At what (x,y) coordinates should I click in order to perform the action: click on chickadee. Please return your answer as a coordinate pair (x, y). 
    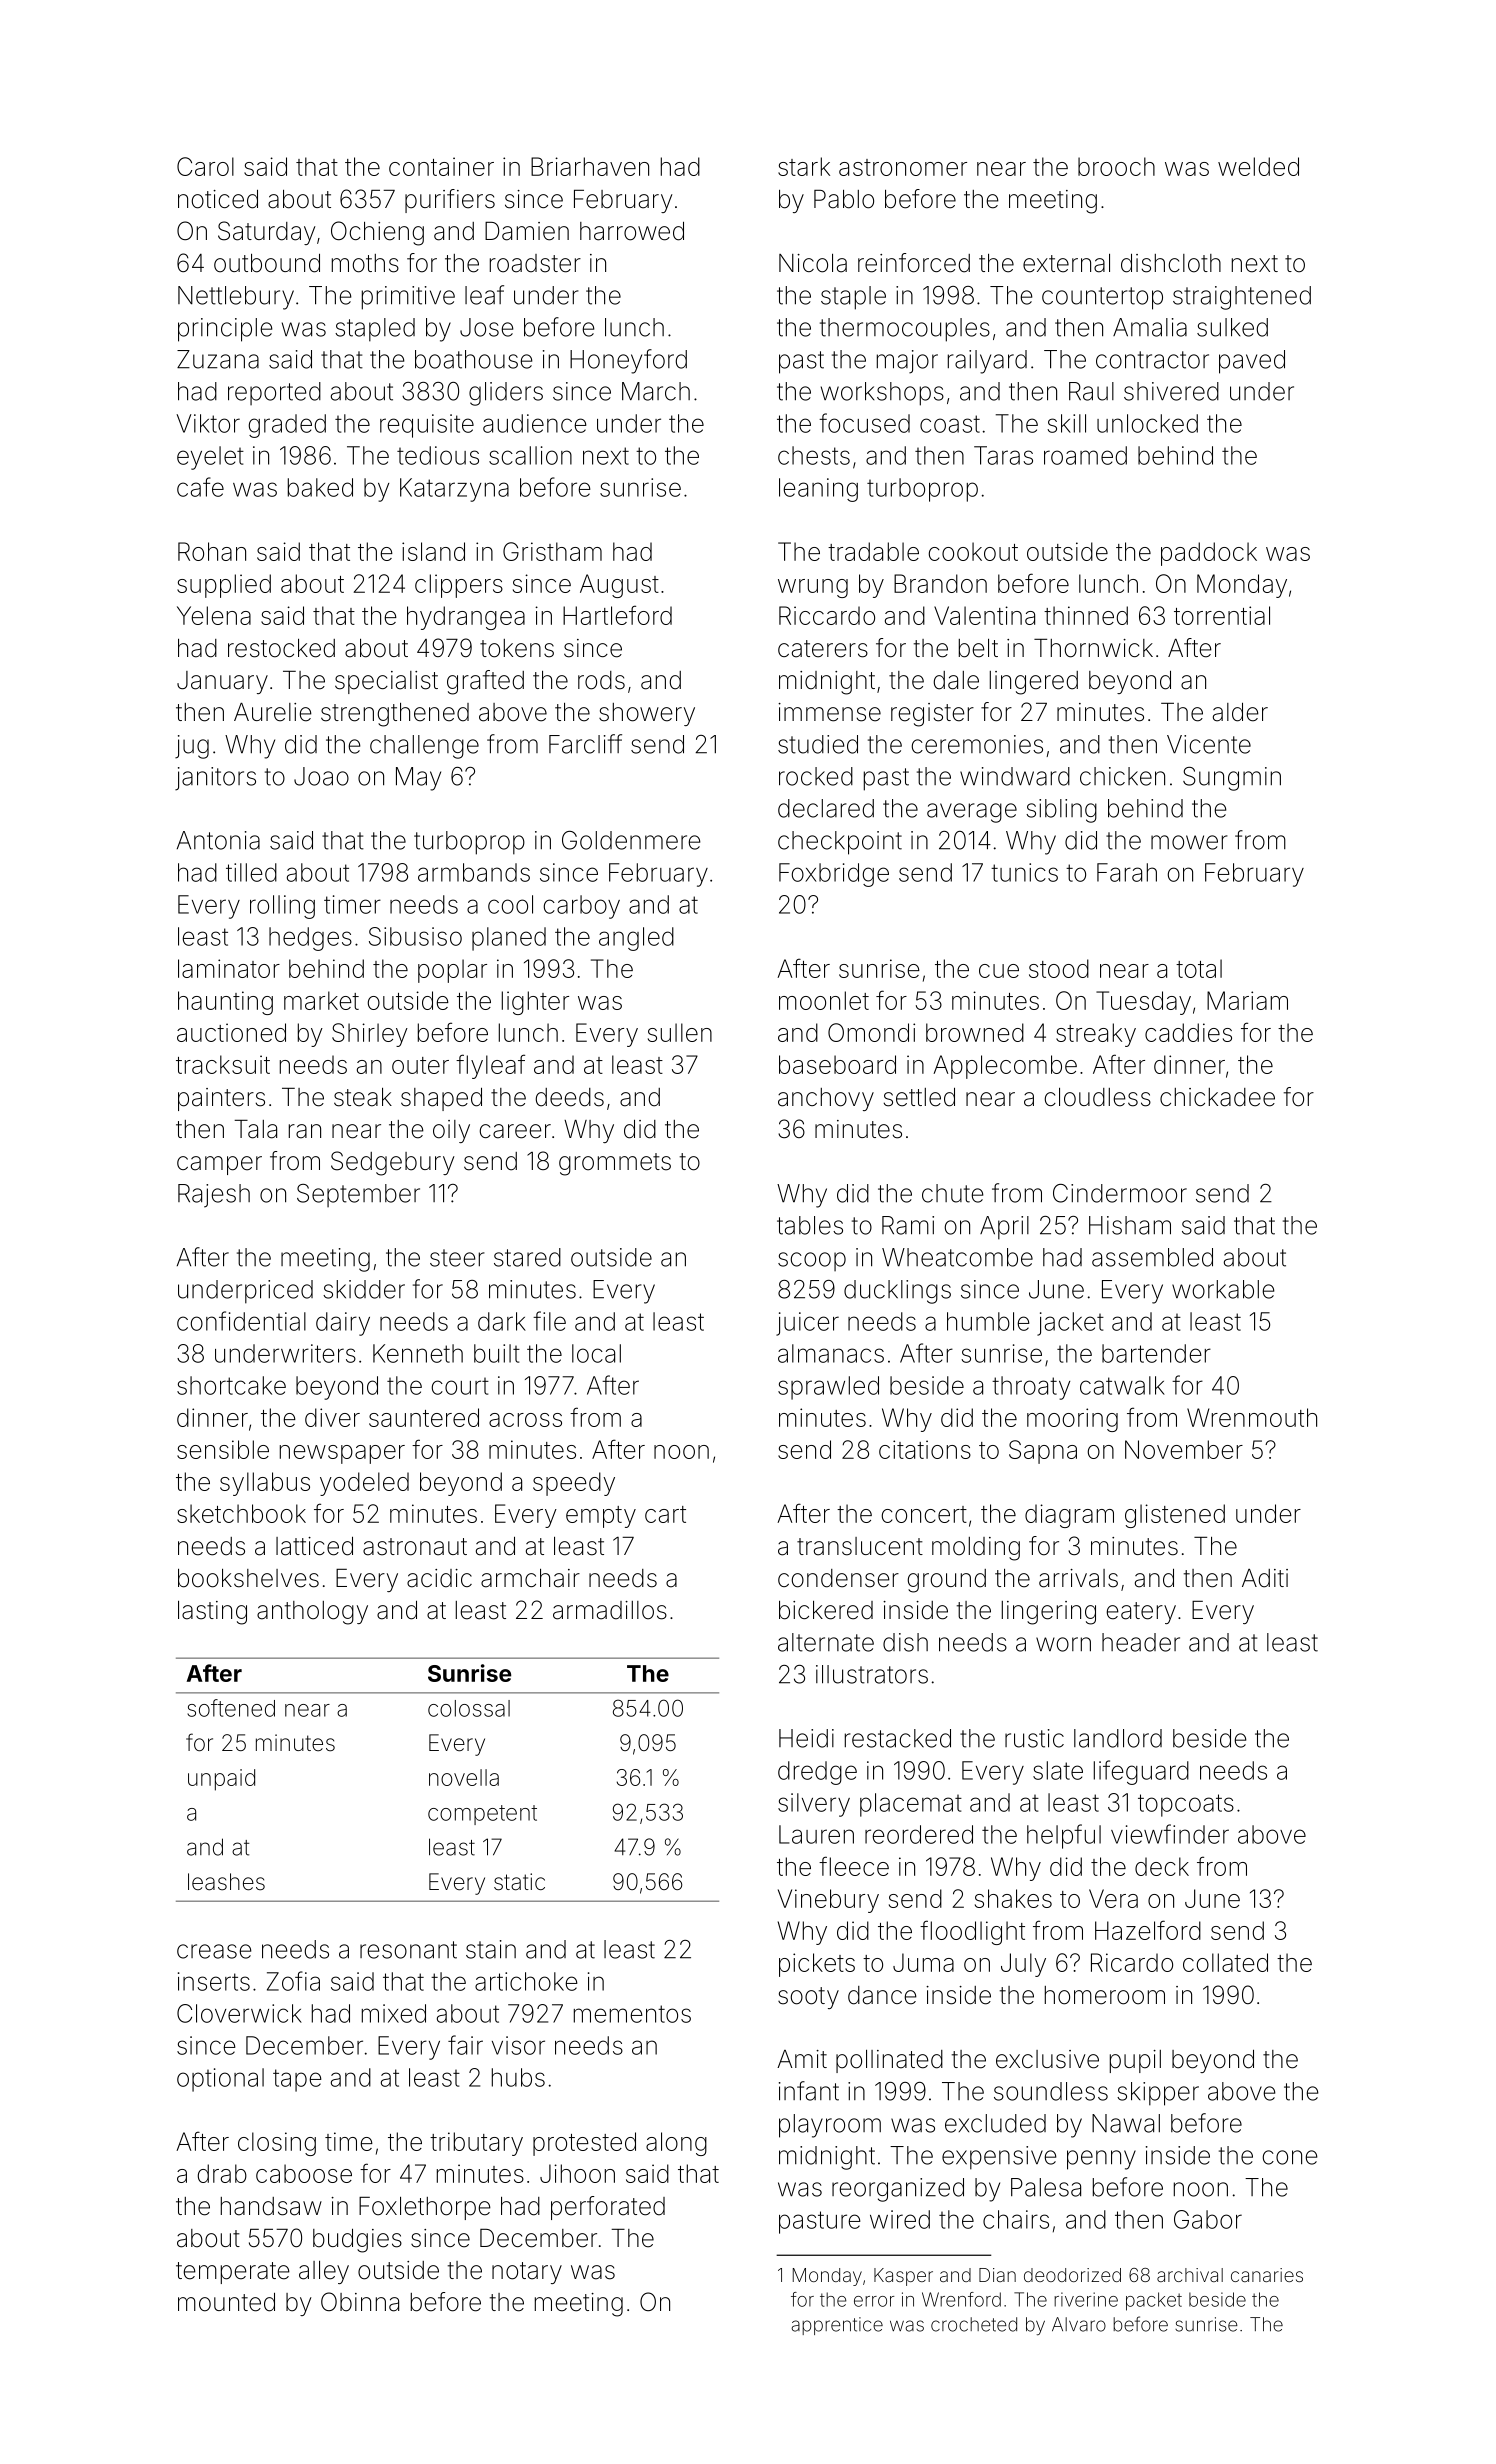
    Looking at the image, I should click on (1217, 1097).
